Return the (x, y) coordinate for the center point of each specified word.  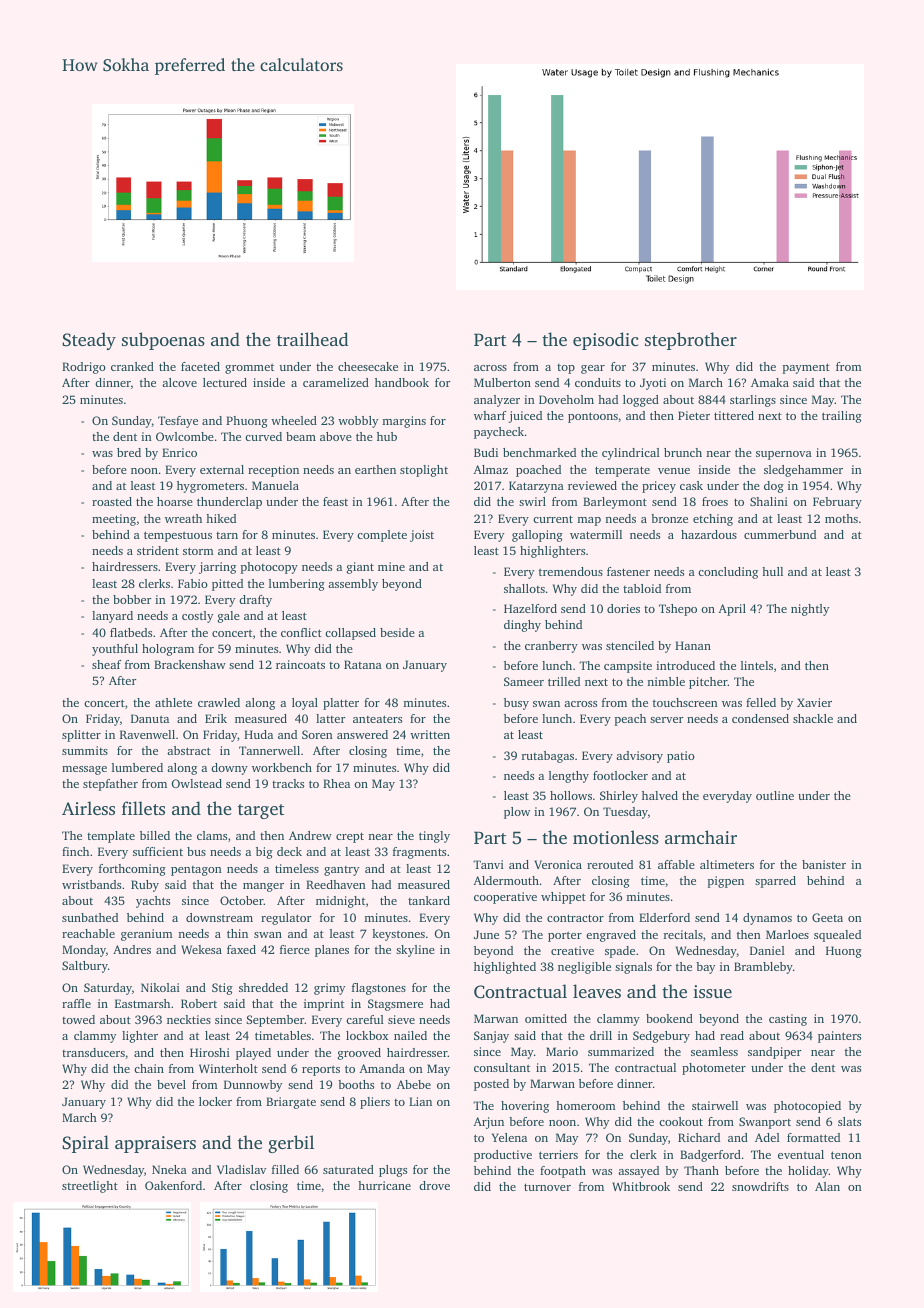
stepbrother (691, 341)
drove (434, 1185)
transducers (93, 1052)
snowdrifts (760, 1186)
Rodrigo (84, 368)
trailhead (312, 339)
